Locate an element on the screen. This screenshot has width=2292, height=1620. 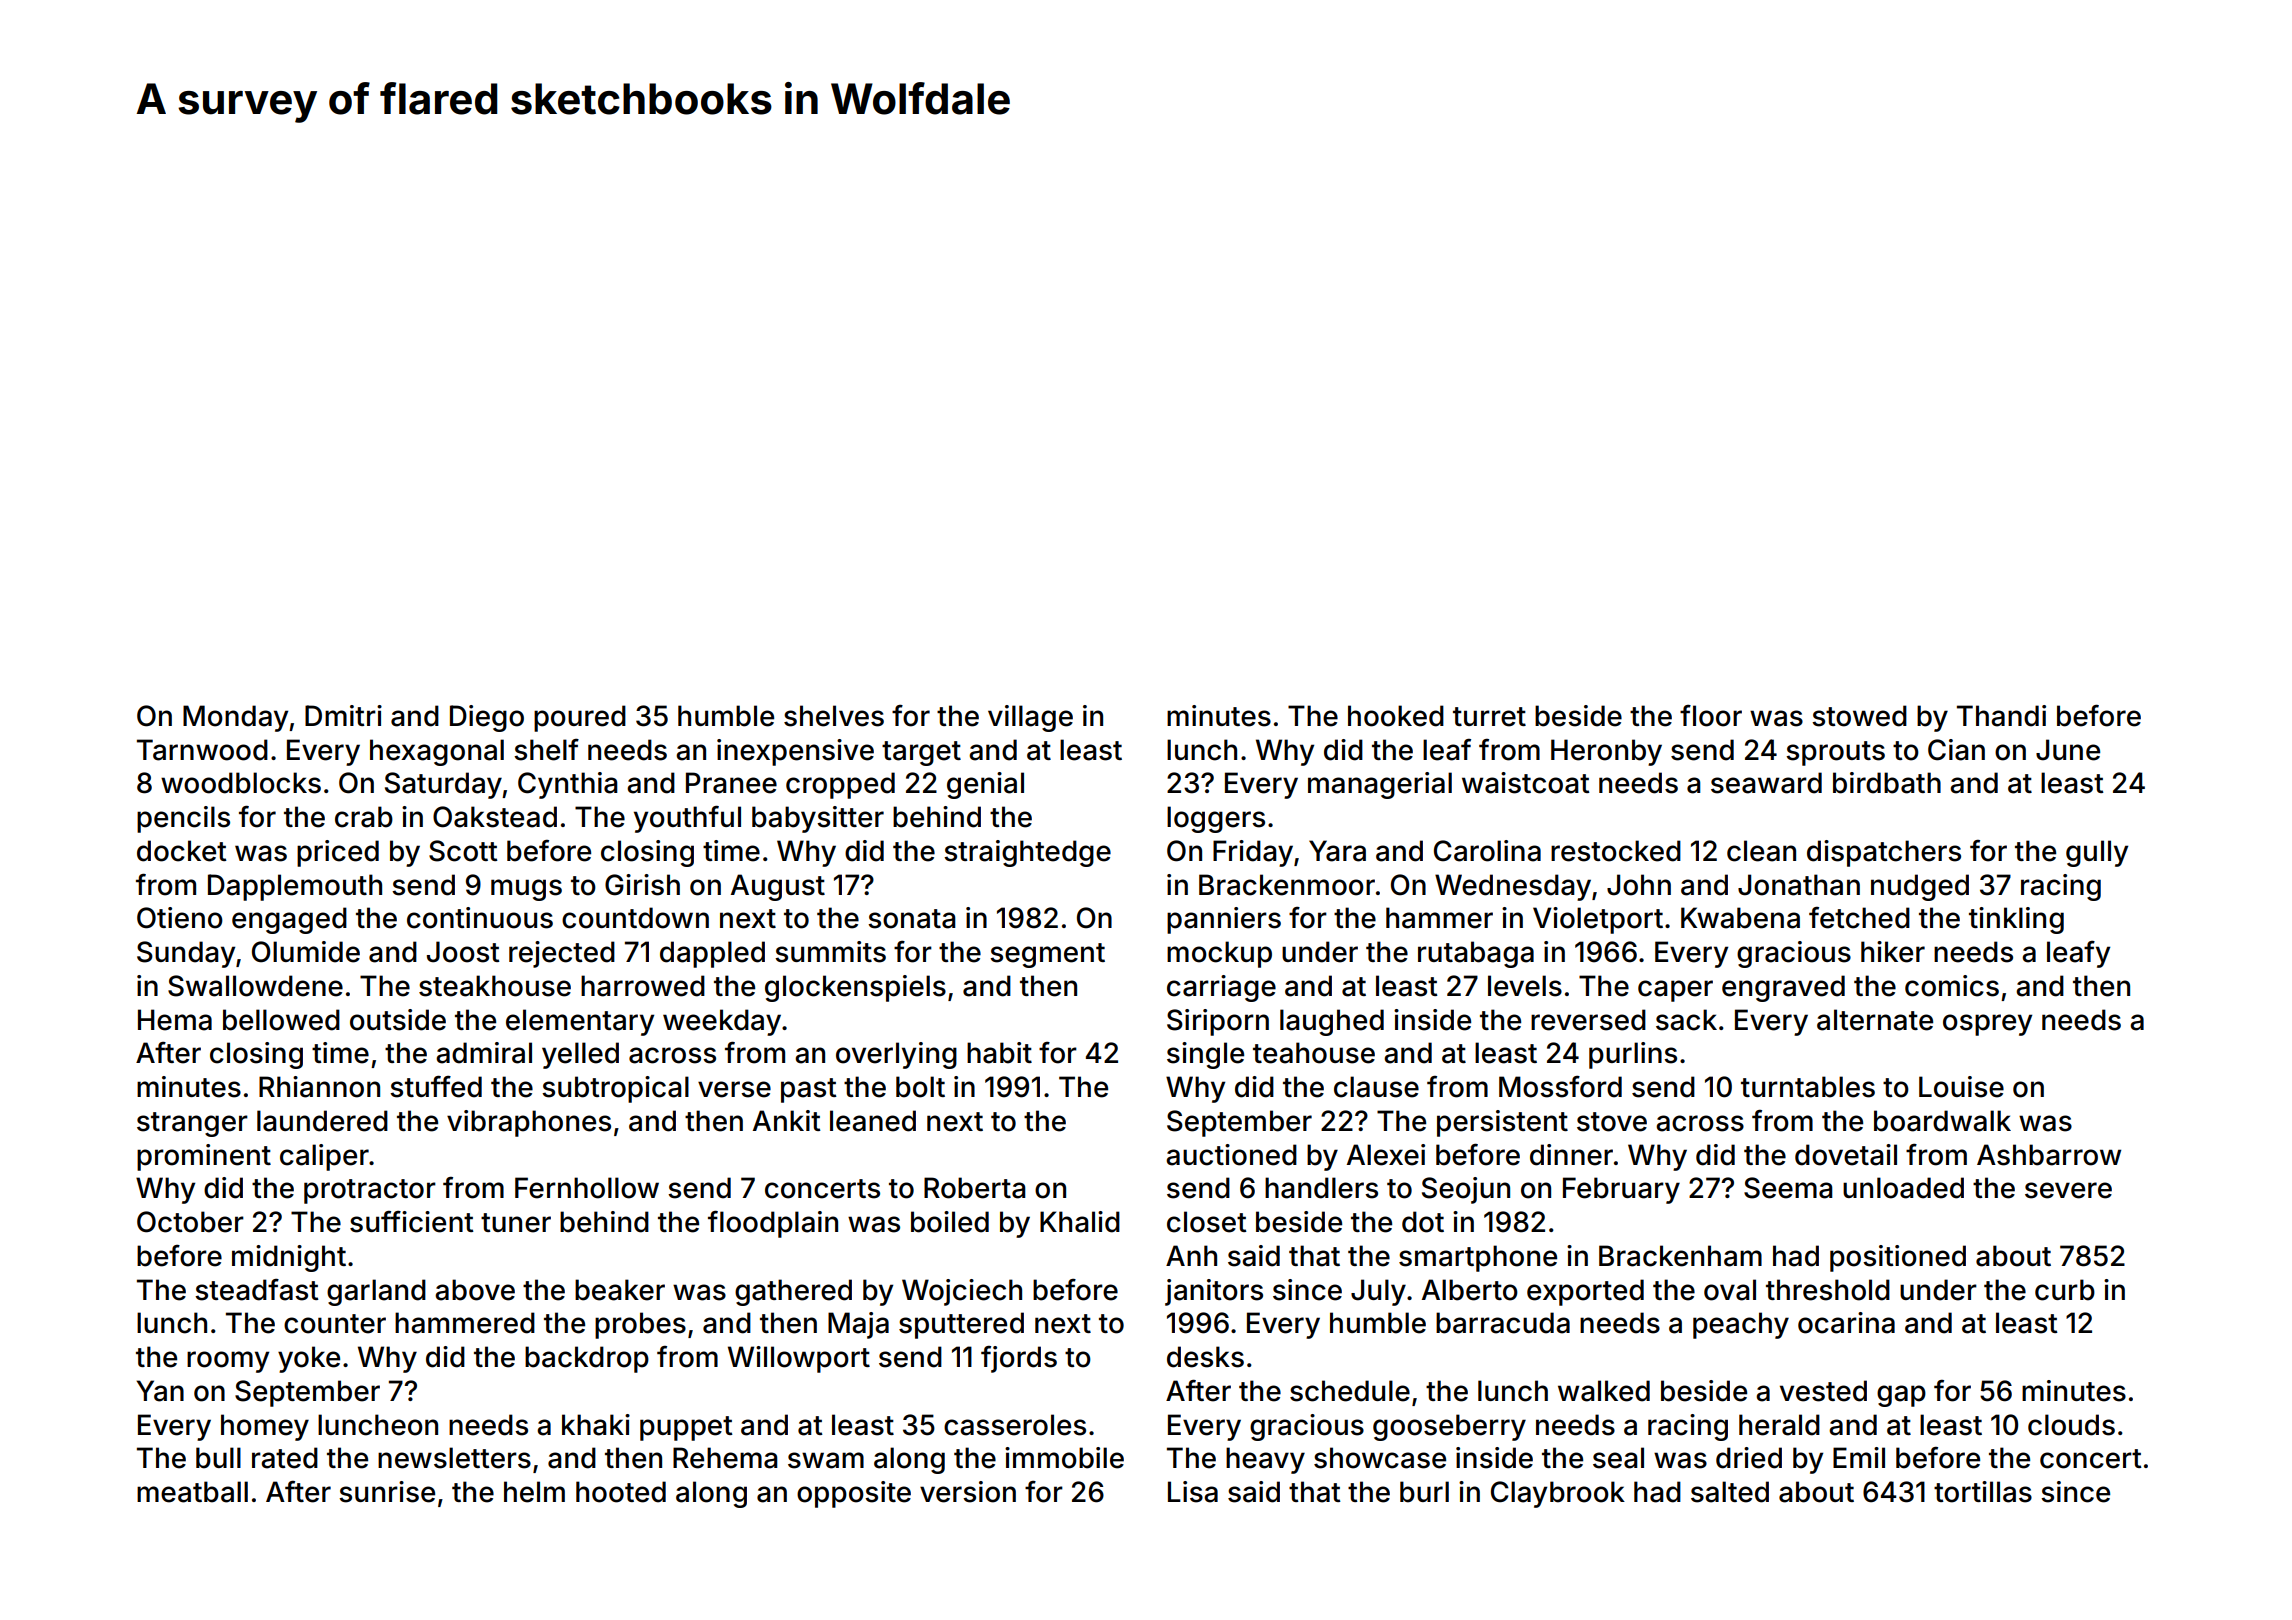
carriage is located at coordinates (1221, 988).
